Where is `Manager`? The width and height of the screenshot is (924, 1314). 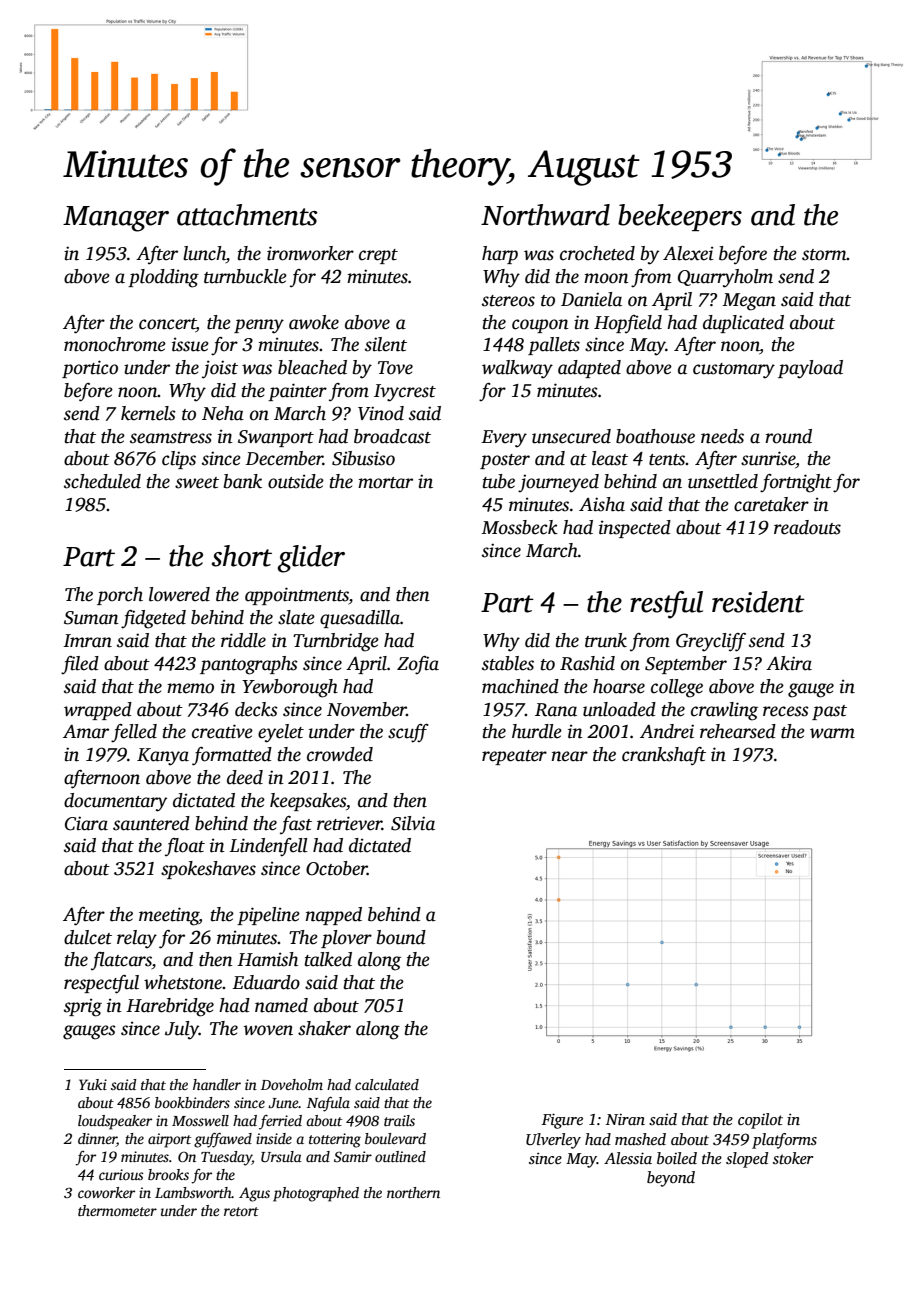
Manager is located at coordinates (116, 219).
